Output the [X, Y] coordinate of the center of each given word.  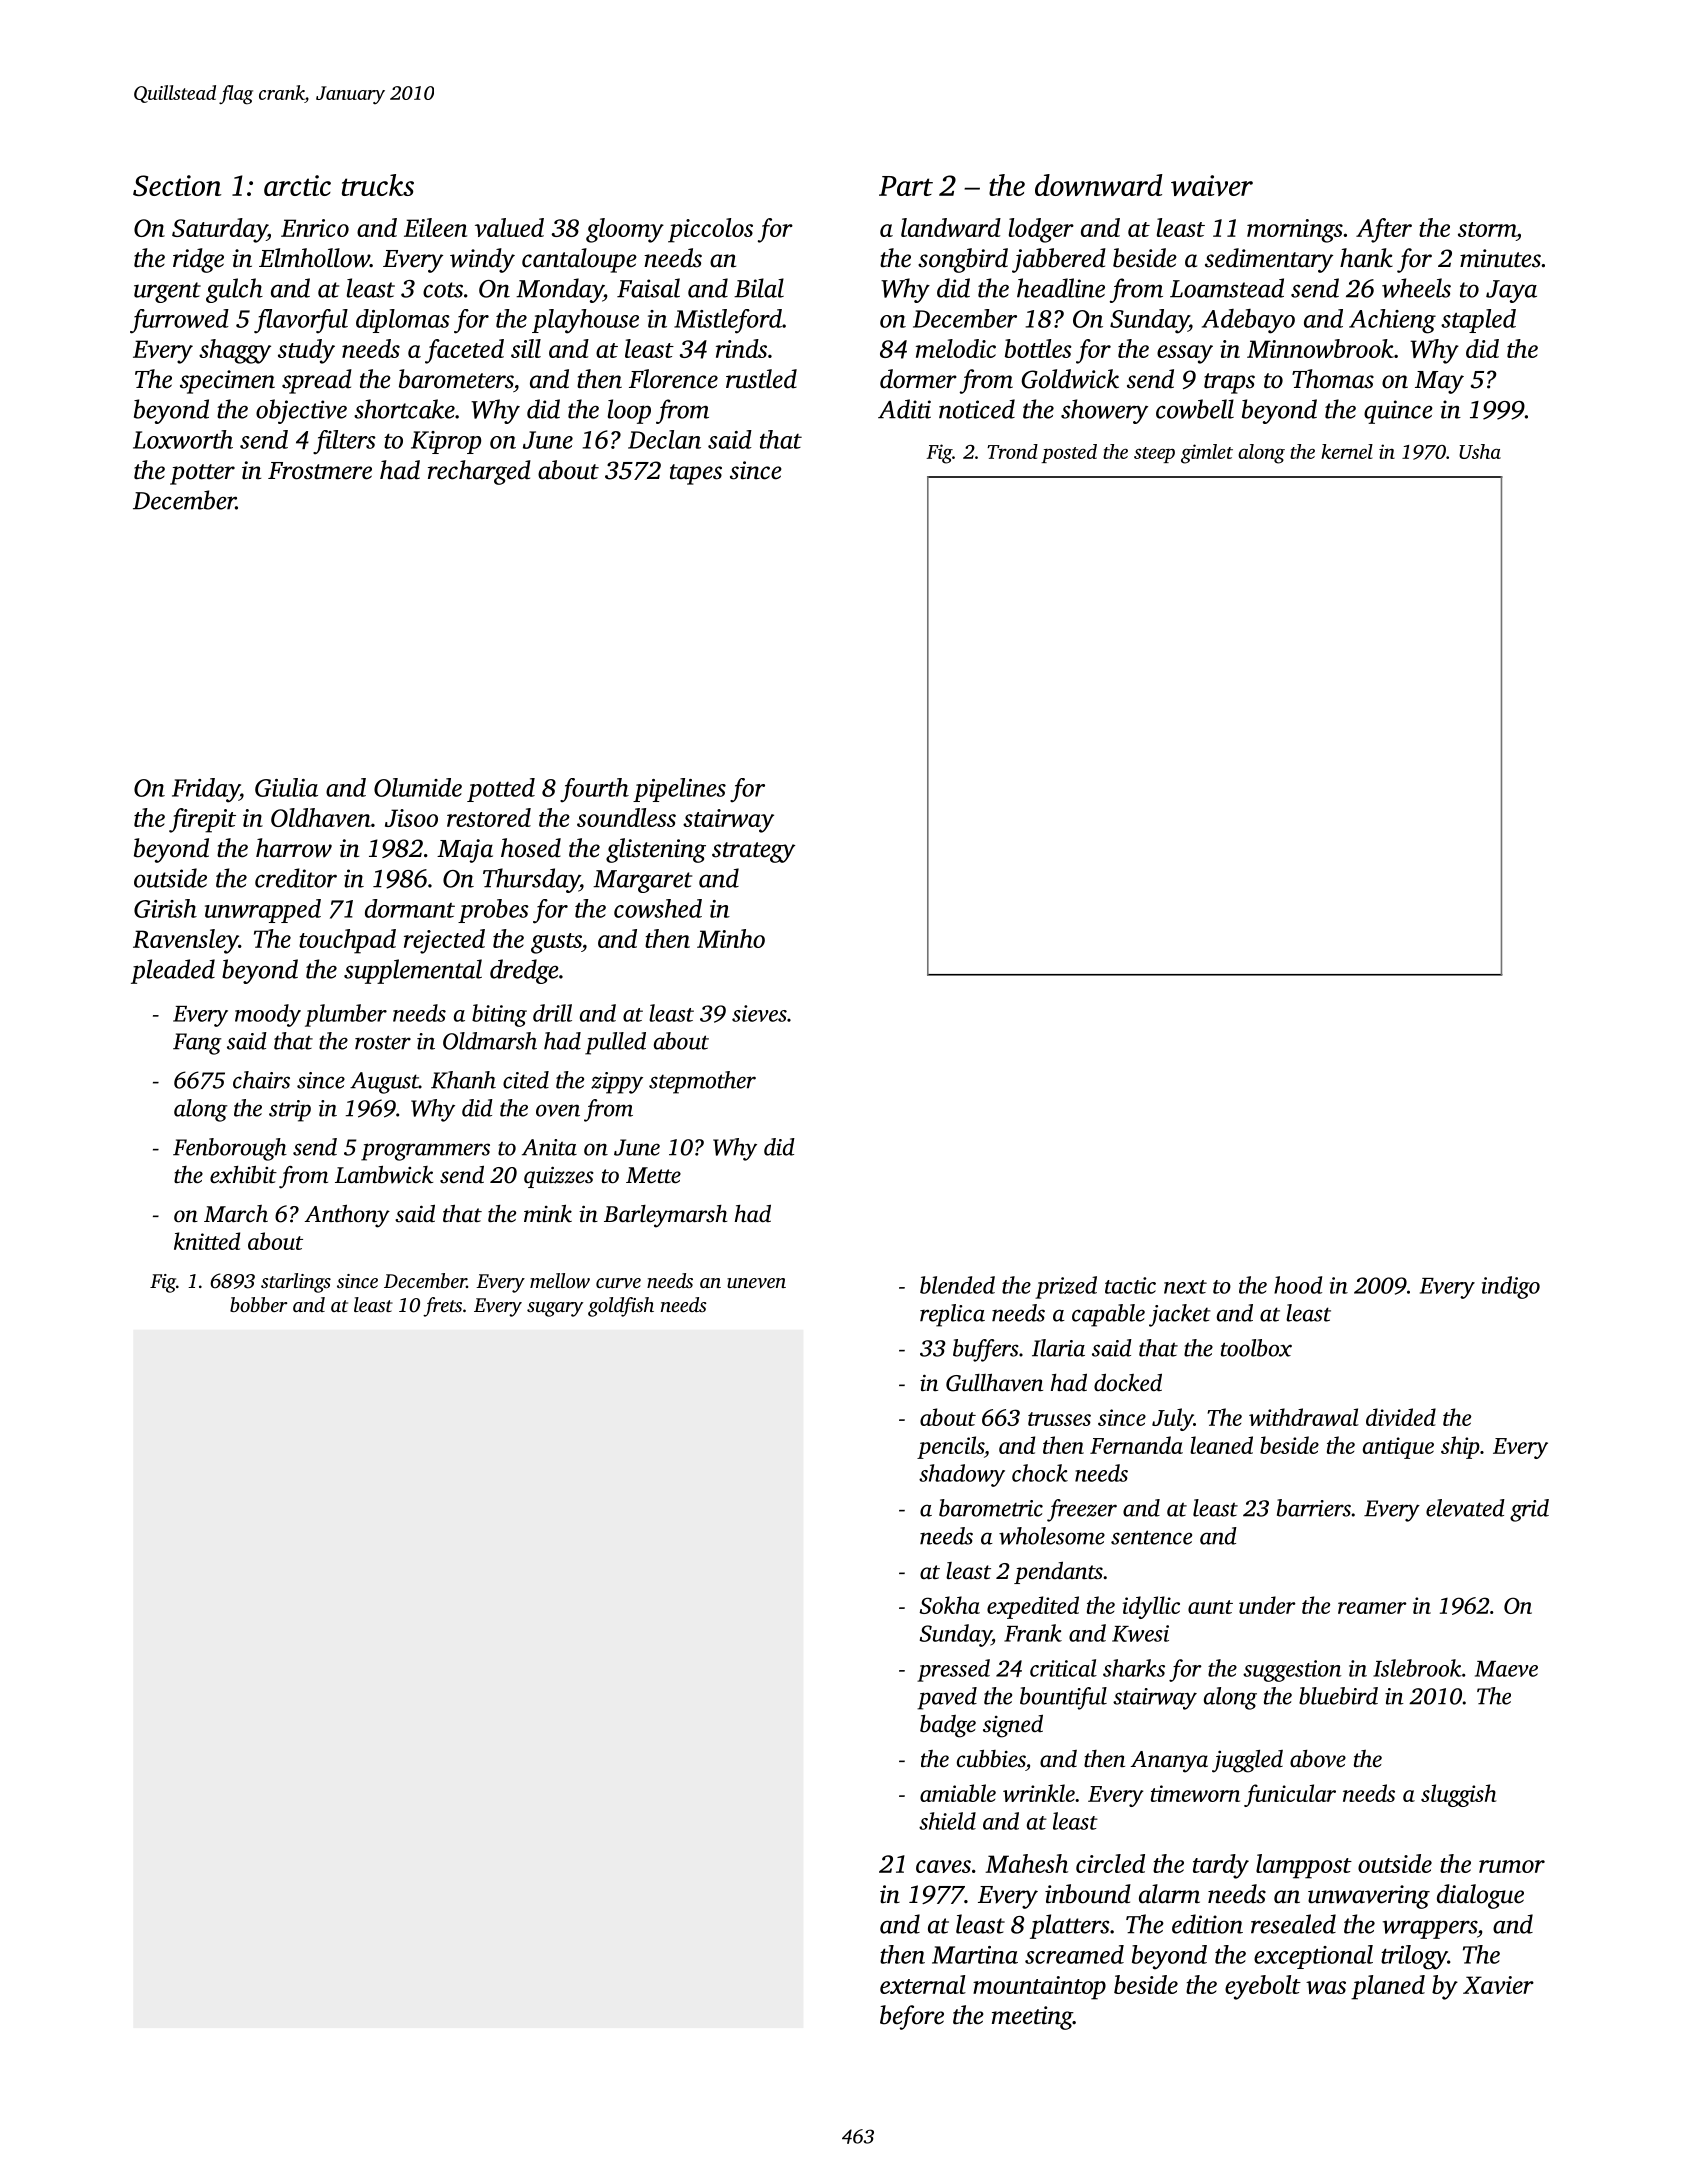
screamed [1074, 1954]
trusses [1059, 1419]
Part [906, 186]
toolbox [1256, 1348]
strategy [753, 852]
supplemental [413, 971]
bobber [258, 1304]
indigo [1511, 1287]
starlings [296, 1283]
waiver [1212, 185]
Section [177, 185]
